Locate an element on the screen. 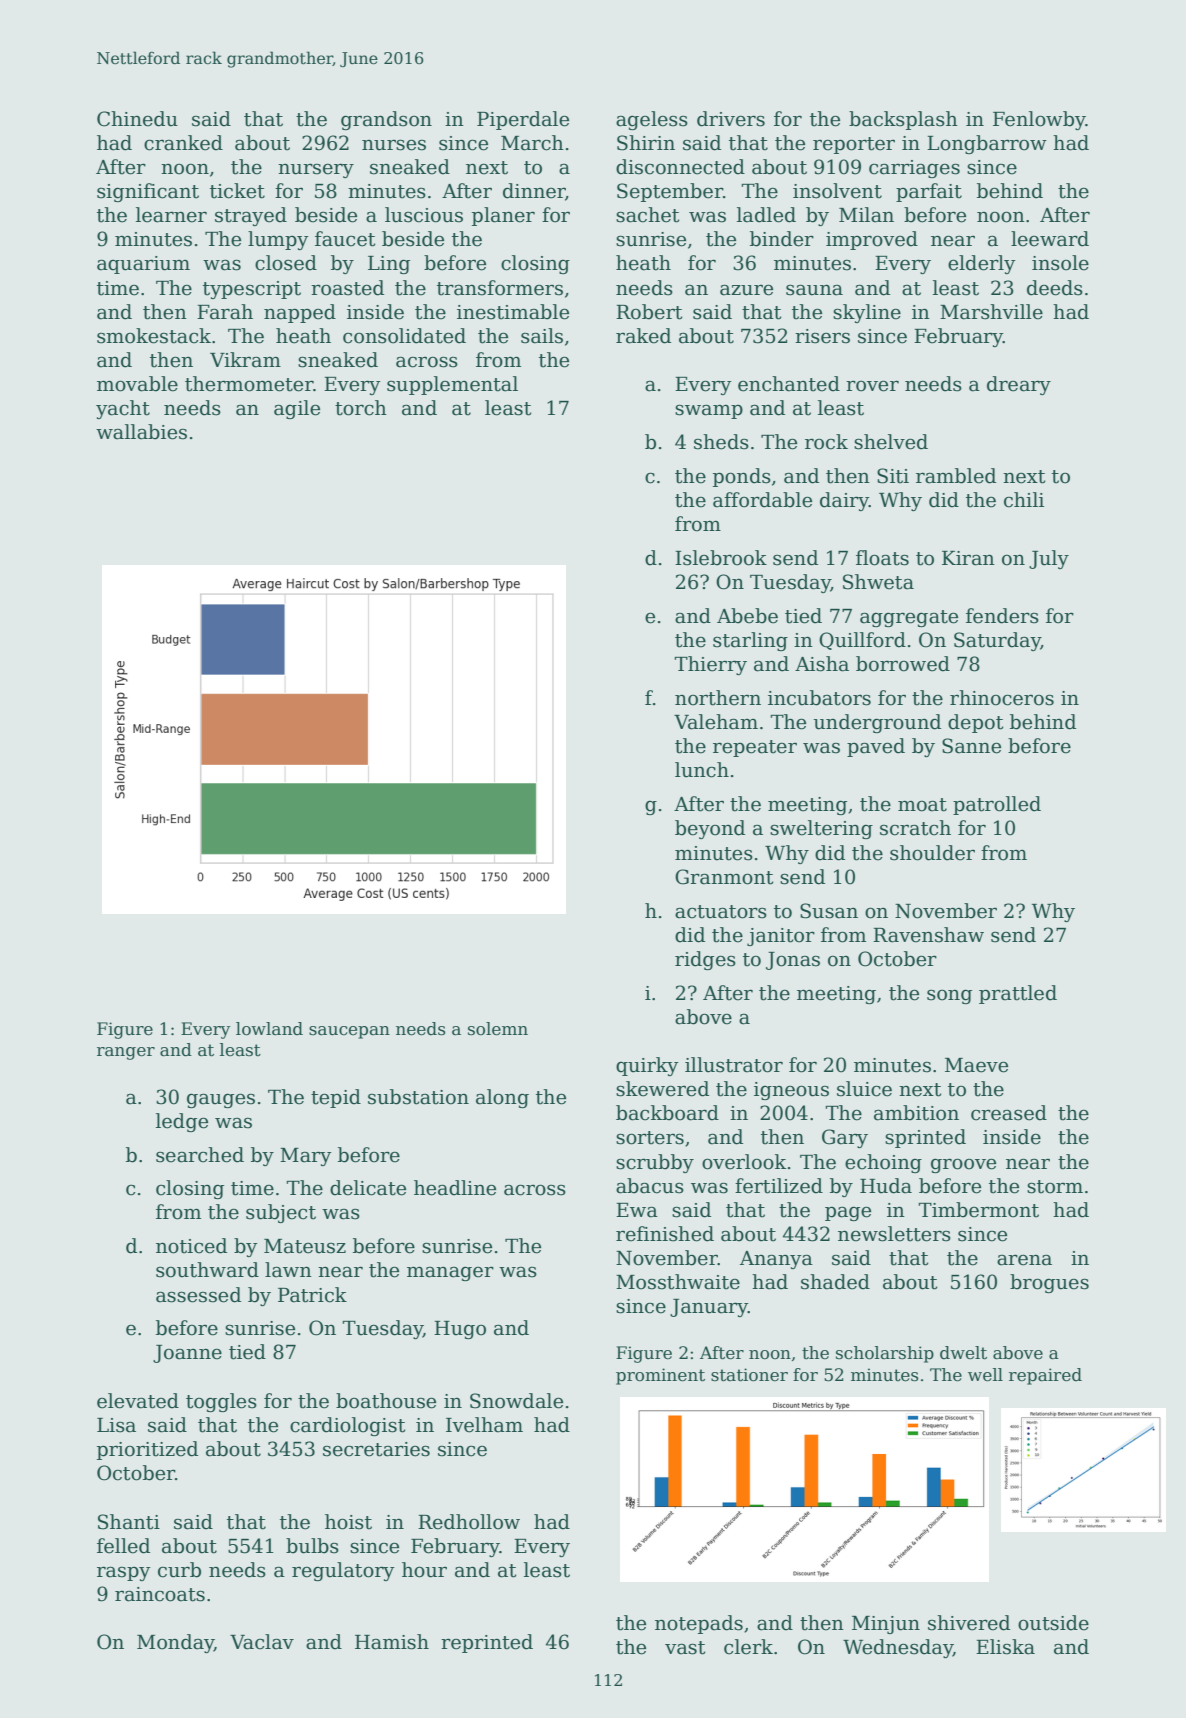 The image size is (1186, 1718). Farah is located at coordinates (225, 312).
